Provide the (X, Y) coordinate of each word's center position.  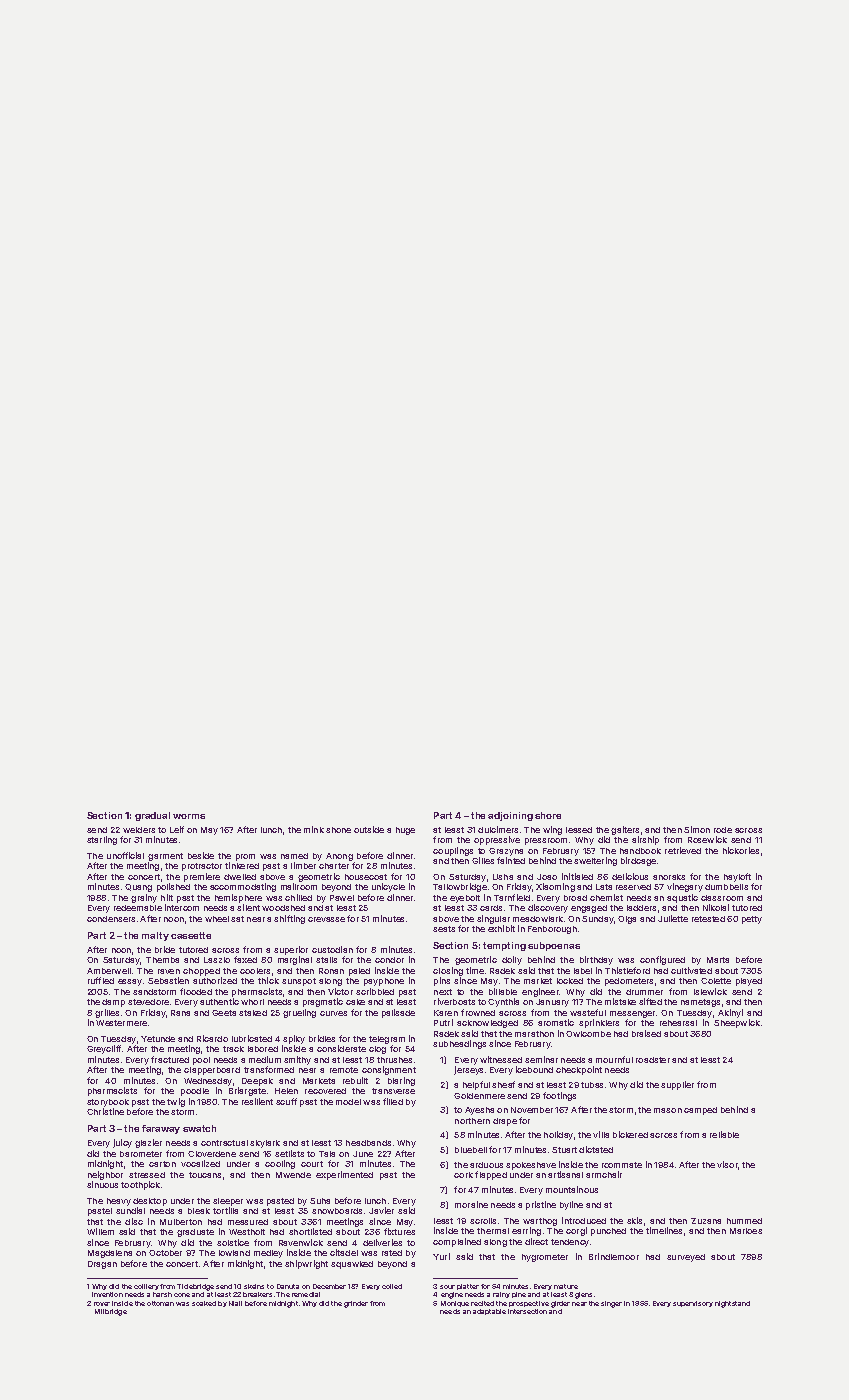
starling (102, 840)
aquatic (682, 898)
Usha (503, 877)
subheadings (459, 1044)
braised (646, 1033)
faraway (161, 1129)
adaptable (489, 1312)
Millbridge (111, 1312)
